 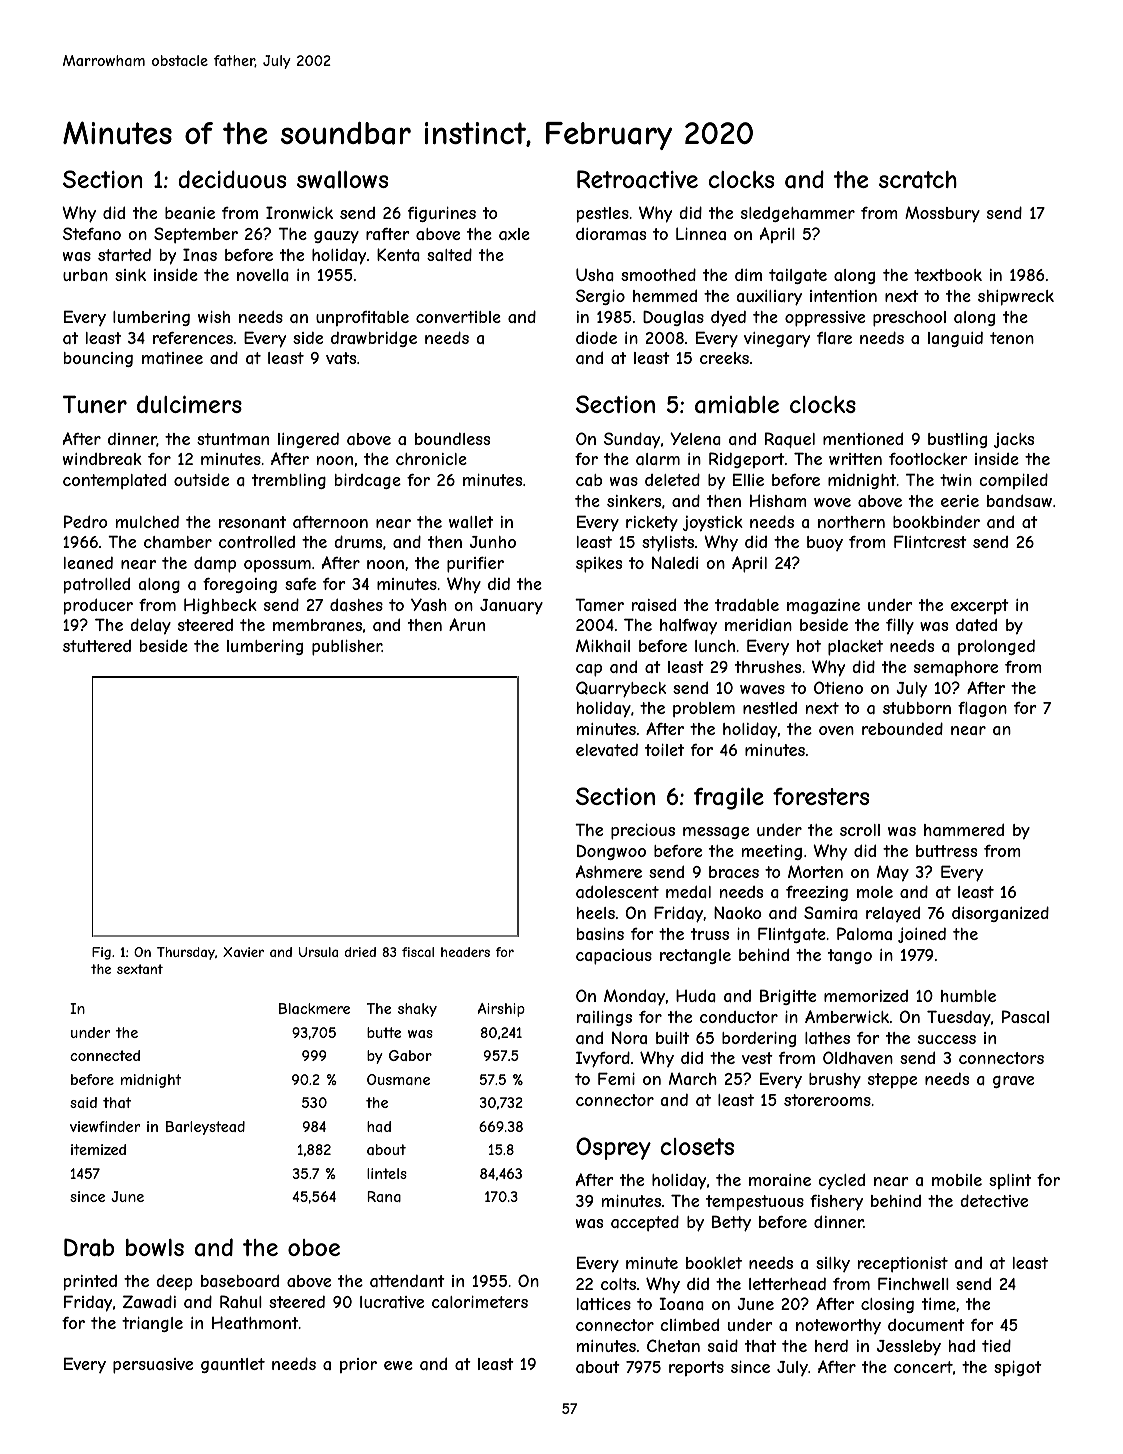 I want to click on Retroactive, so click(x=637, y=179).
